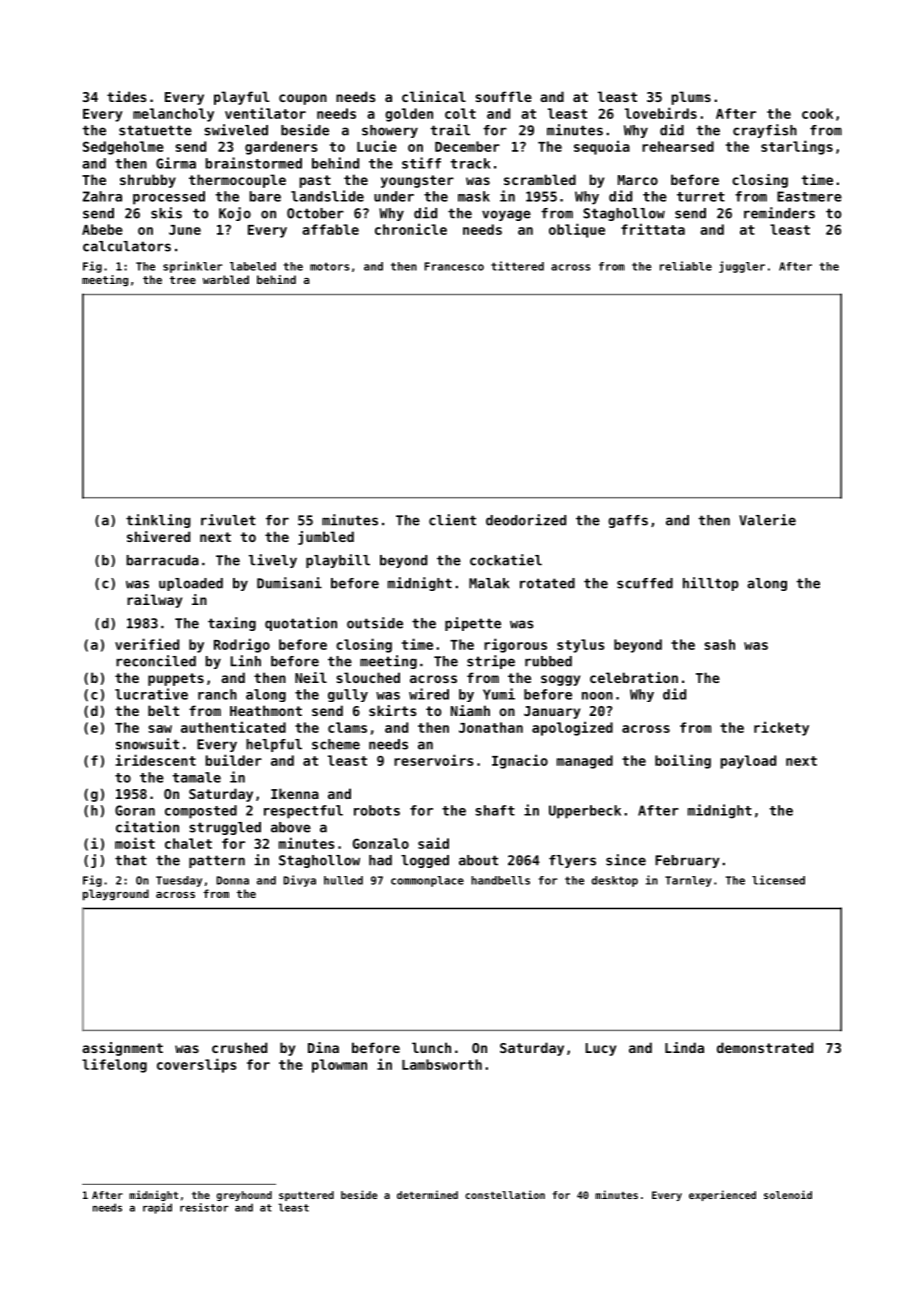 The width and height of the screenshot is (924, 1308). I want to click on Ignacio, so click(520, 761).
